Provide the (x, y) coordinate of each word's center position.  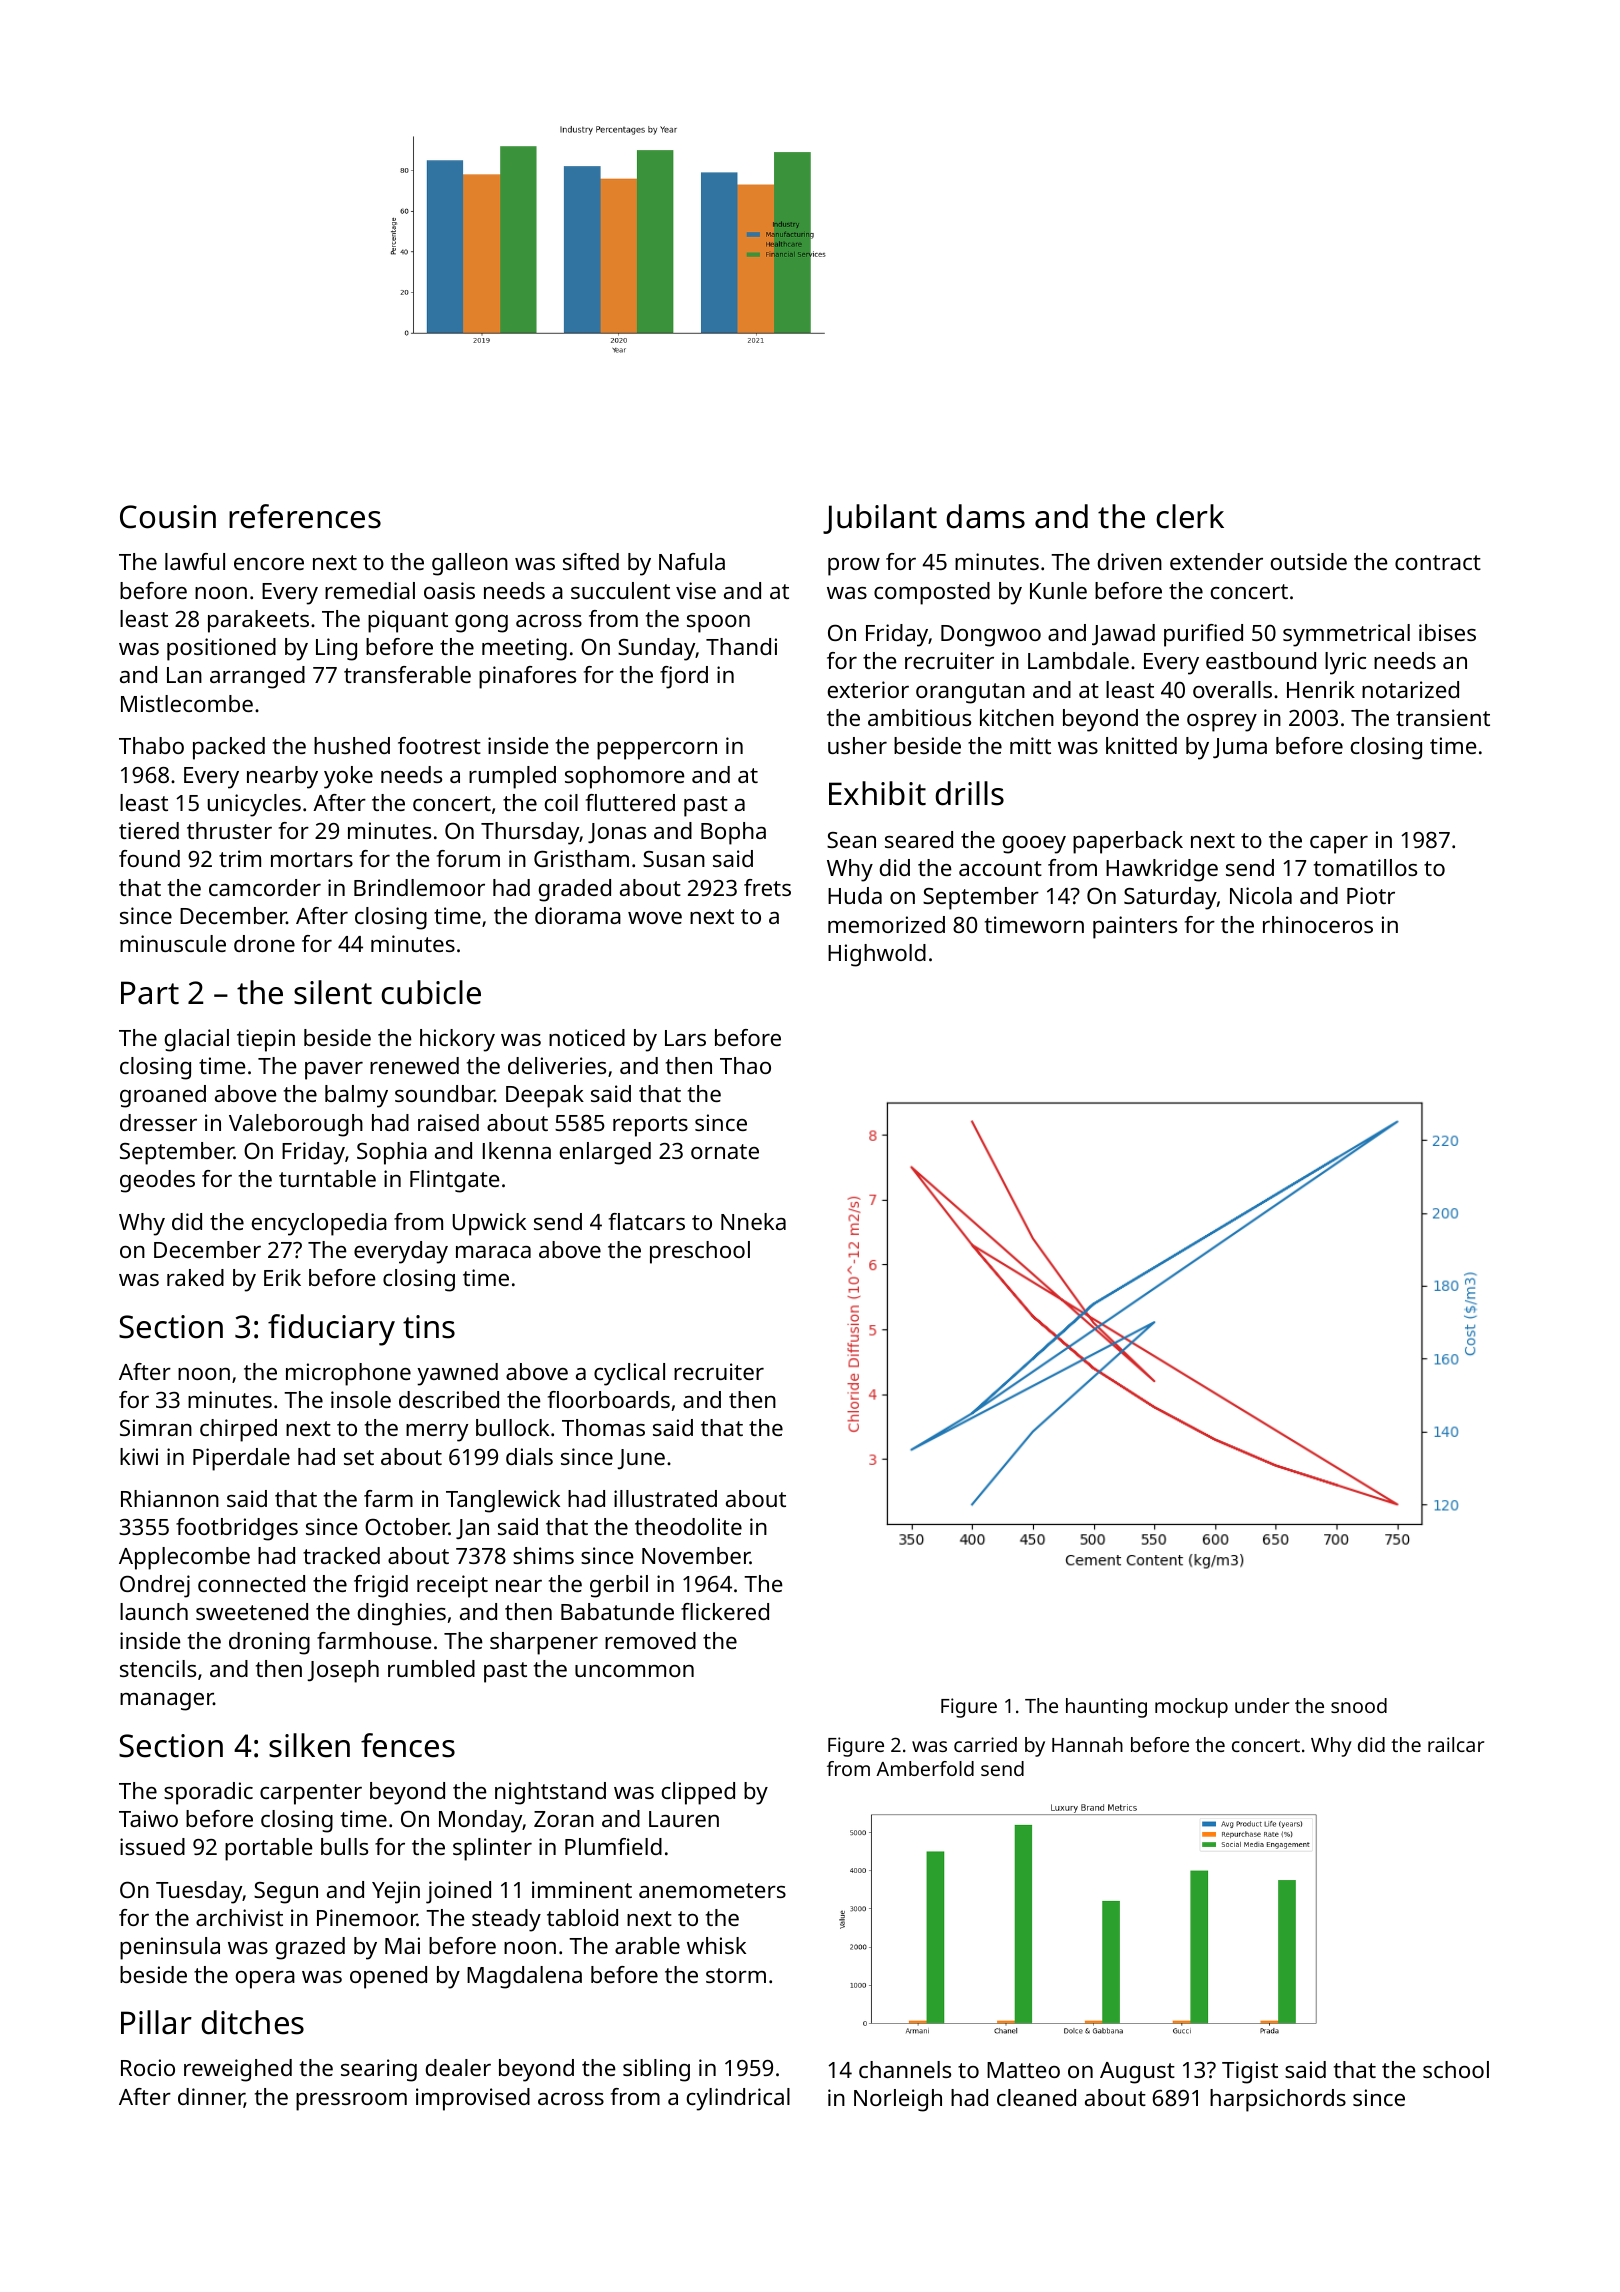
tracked (341, 1555)
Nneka (753, 1221)
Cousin (168, 517)
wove (655, 918)
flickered (725, 1611)
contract (1438, 562)
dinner (211, 2098)
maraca (493, 1252)
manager (166, 1702)
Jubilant (880, 519)
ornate (725, 1151)
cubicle (431, 992)
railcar (1456, 1744)
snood (1359, 1705)
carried (985, 1744)
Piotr (1371, 895)
